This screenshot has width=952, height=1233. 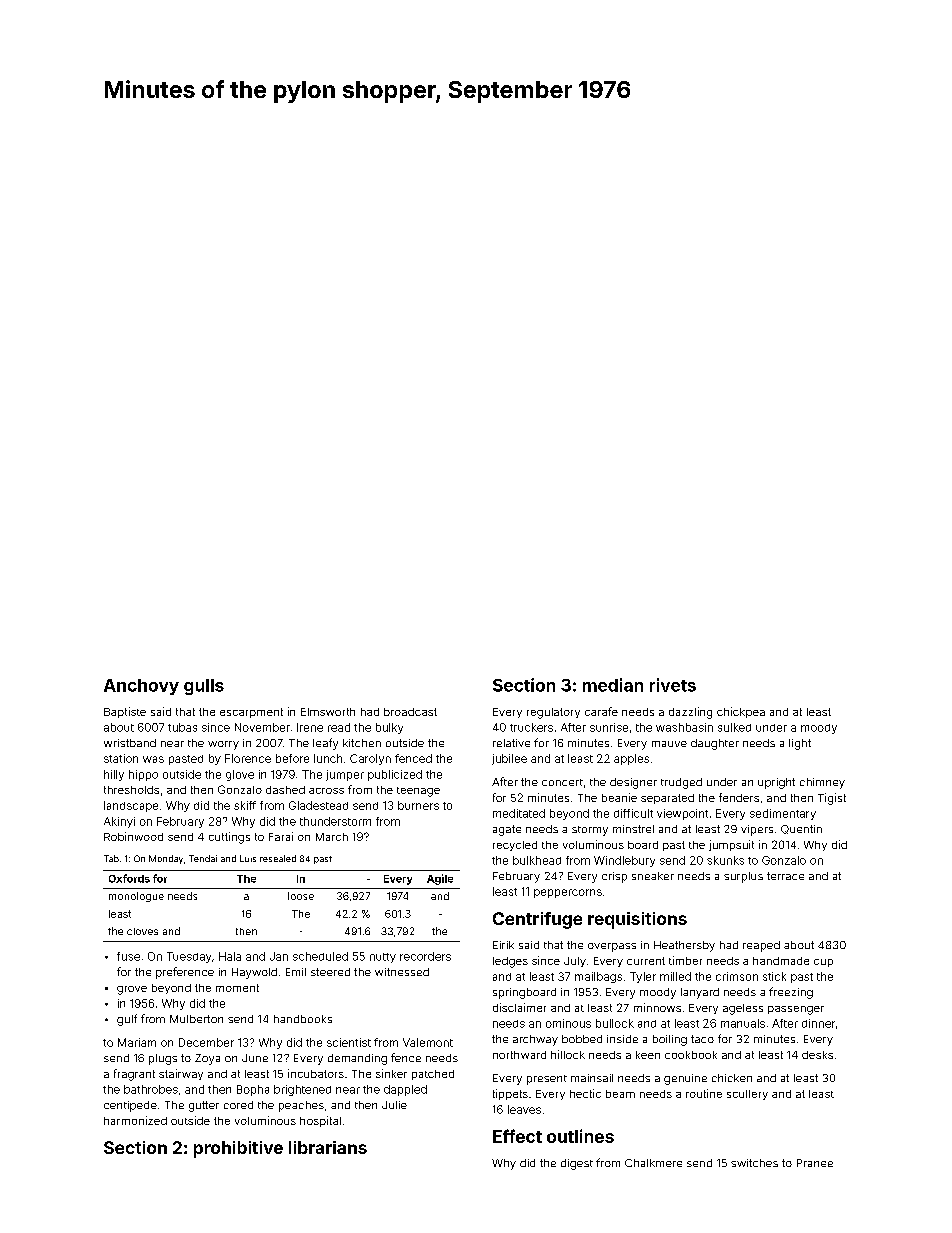 What do you see at coordinates (524, 1109) in the screenshot?
I see `leaves` at bounding box center [524, 1109].
